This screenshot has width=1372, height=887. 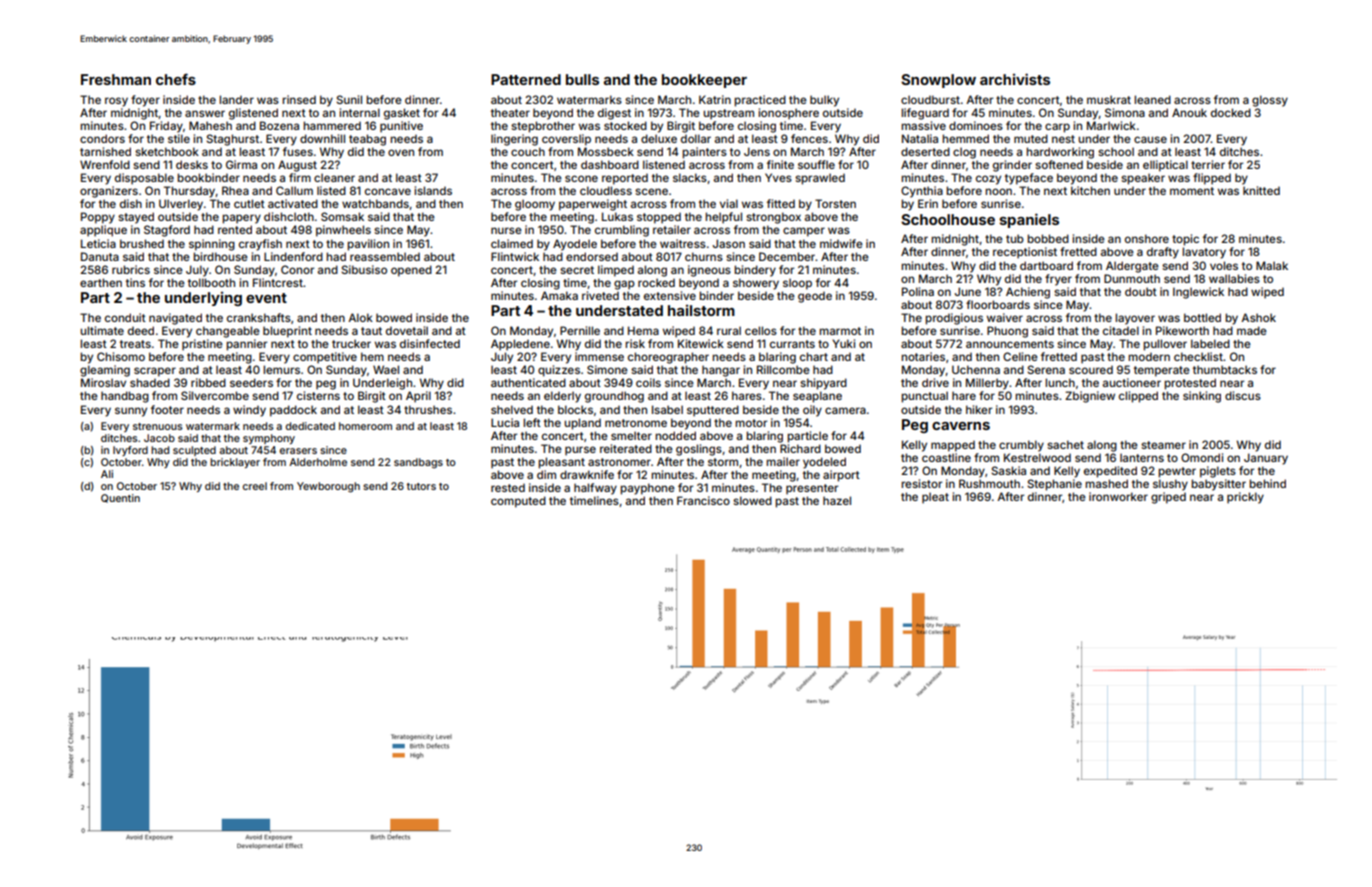 I want to click on computed, so click(x=518, y=502).
